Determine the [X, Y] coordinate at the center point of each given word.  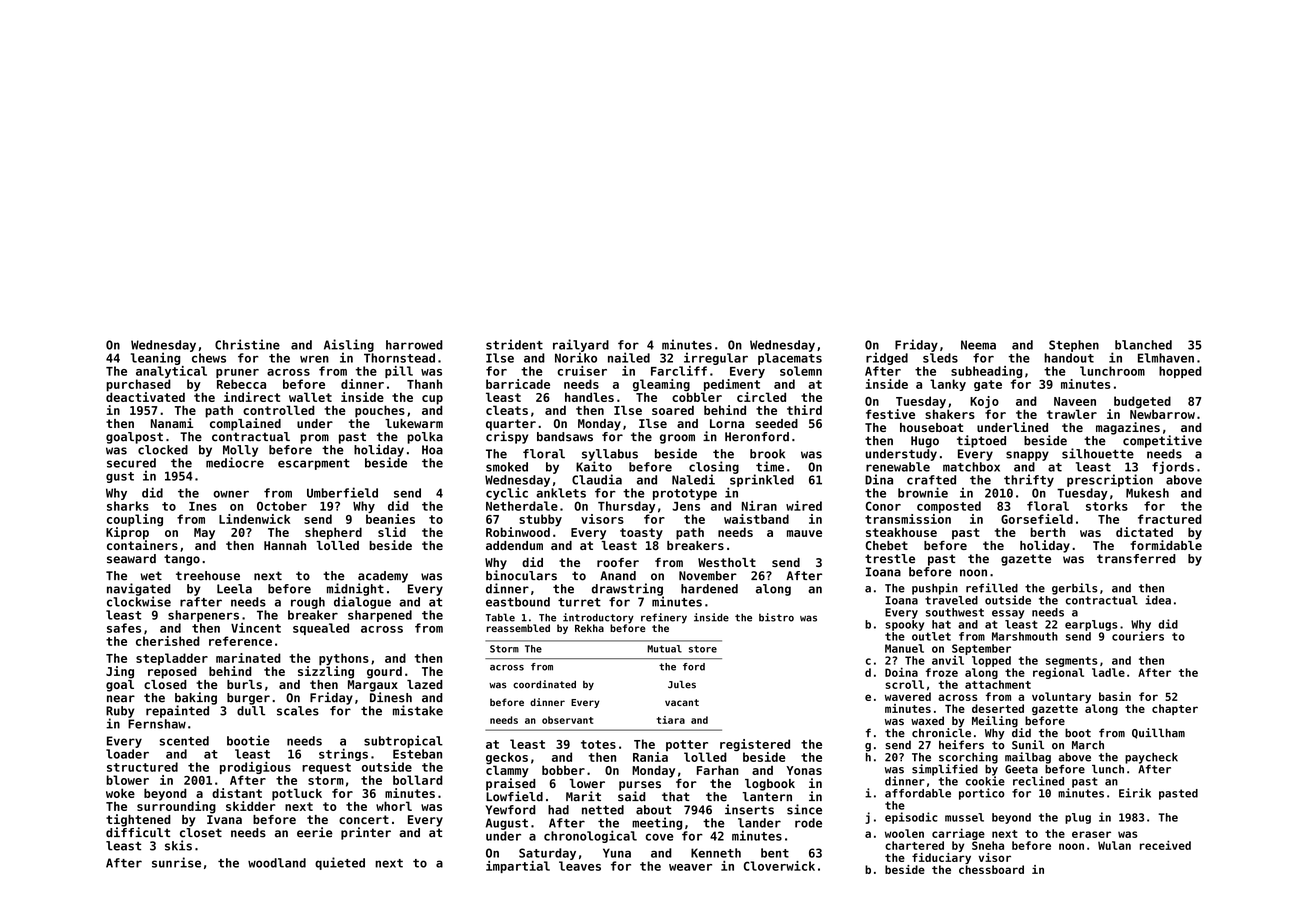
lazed [425, 684]
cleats [507, 410]
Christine [247, 344]
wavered [908, 696]
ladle [1108, 672]
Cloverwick [779, 866]
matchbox [971, 467]
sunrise [176, 862]
